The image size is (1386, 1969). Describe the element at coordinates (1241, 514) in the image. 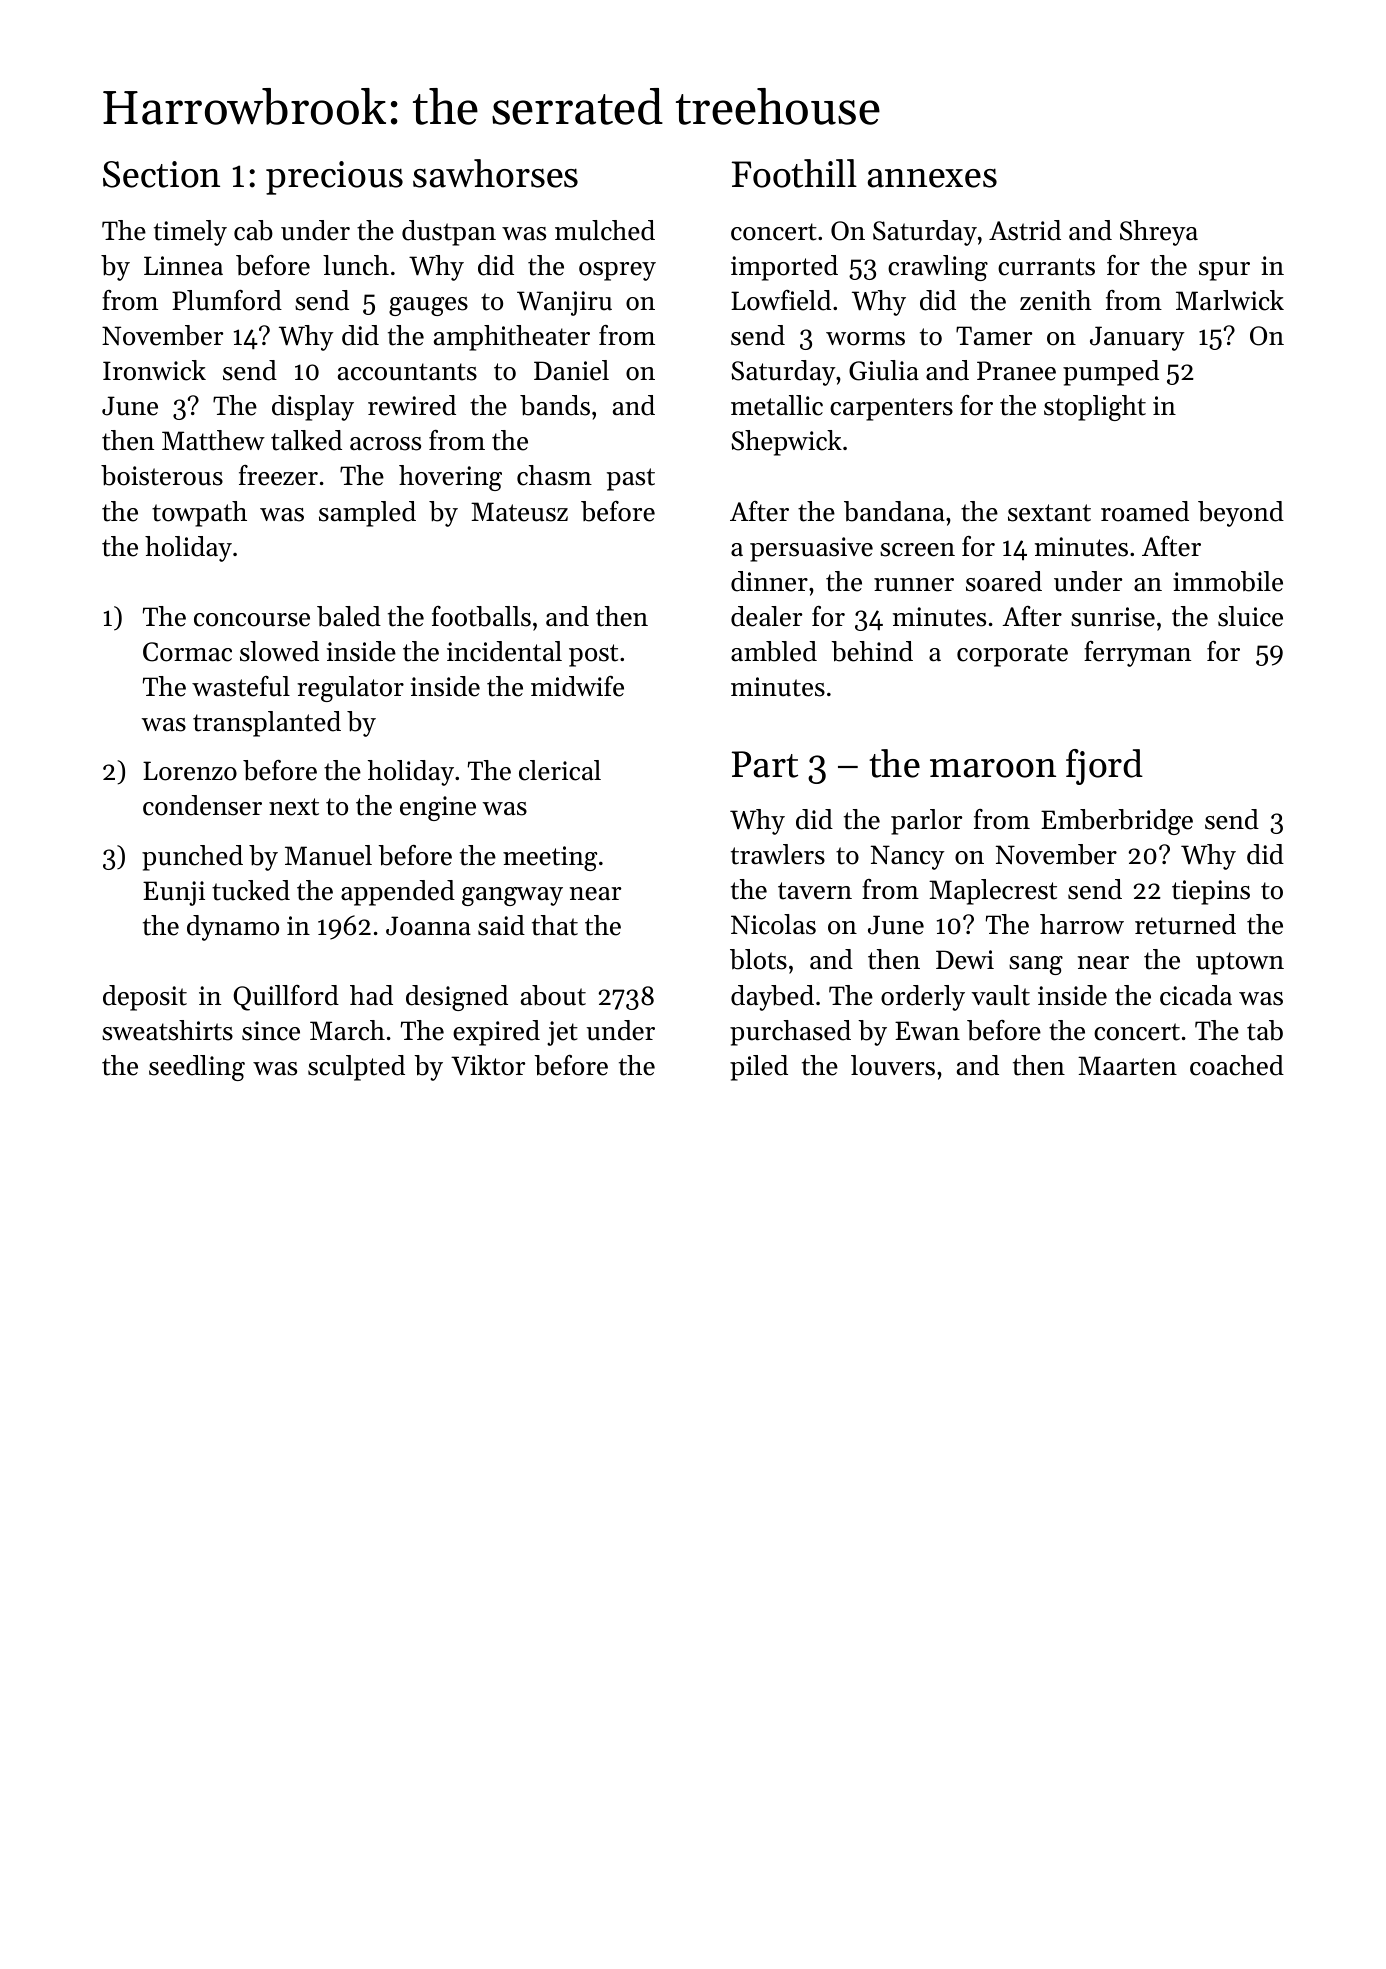

I see `beyond` at that location.
